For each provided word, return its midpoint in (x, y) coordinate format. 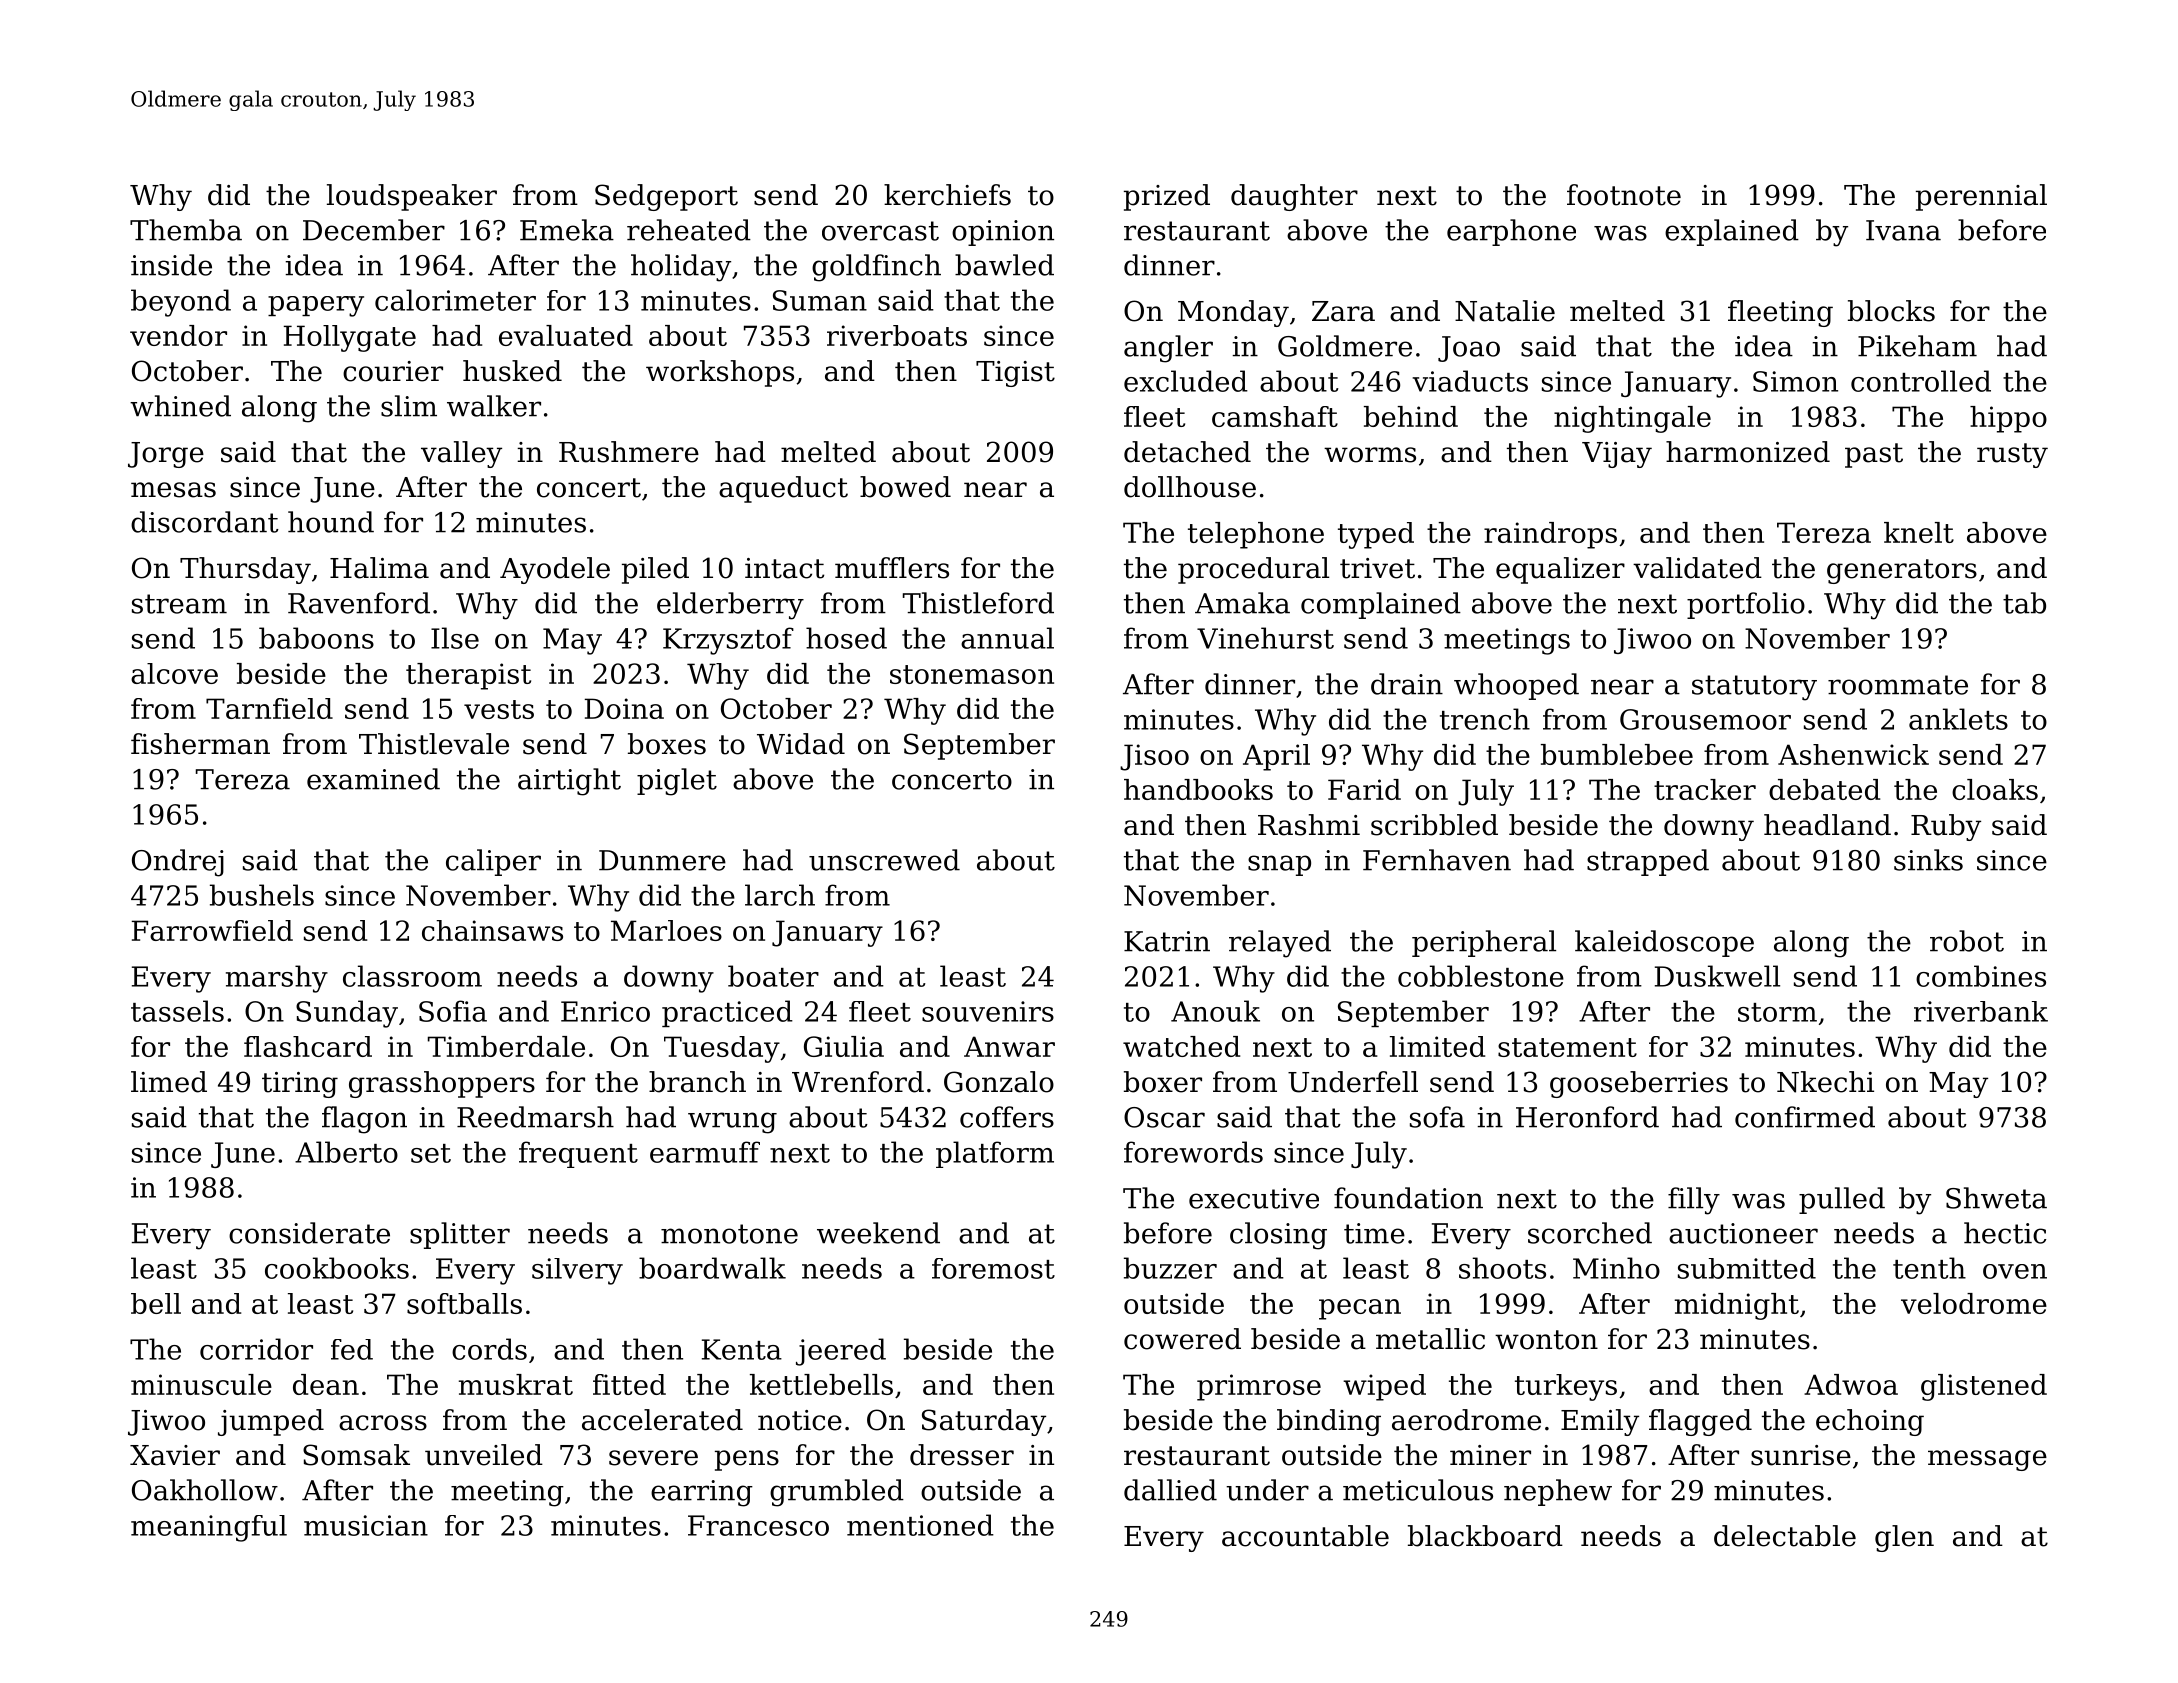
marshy (277, 979)
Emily (1600, 1422)
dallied (1170, 1490)
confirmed (1805, 1117)
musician (366, 1525)
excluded (1186, 381)
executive (1254, 1198)
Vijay (1617, 455)
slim (409, 406)
